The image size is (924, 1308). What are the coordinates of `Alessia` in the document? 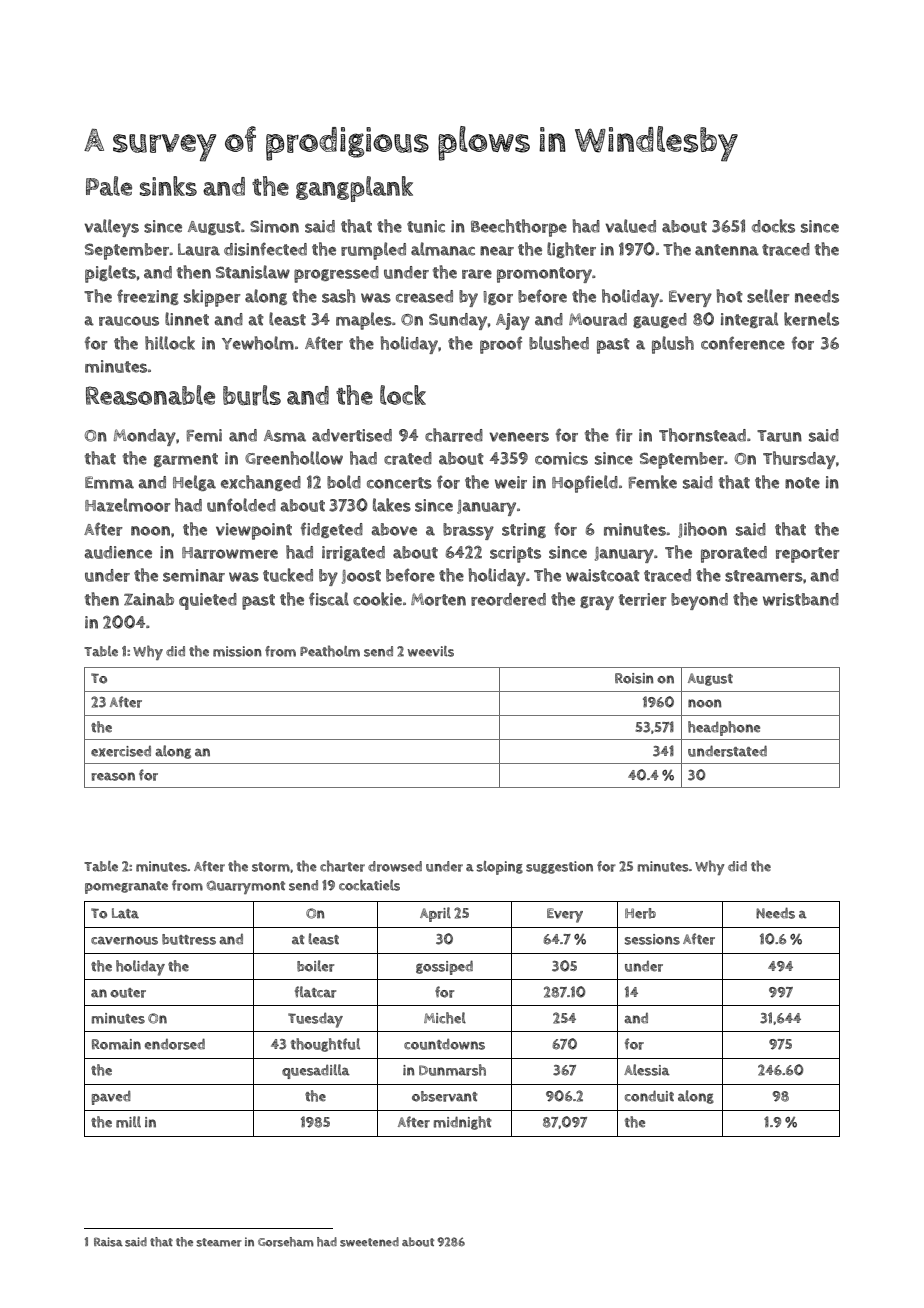 It's located at (647, 1070).
